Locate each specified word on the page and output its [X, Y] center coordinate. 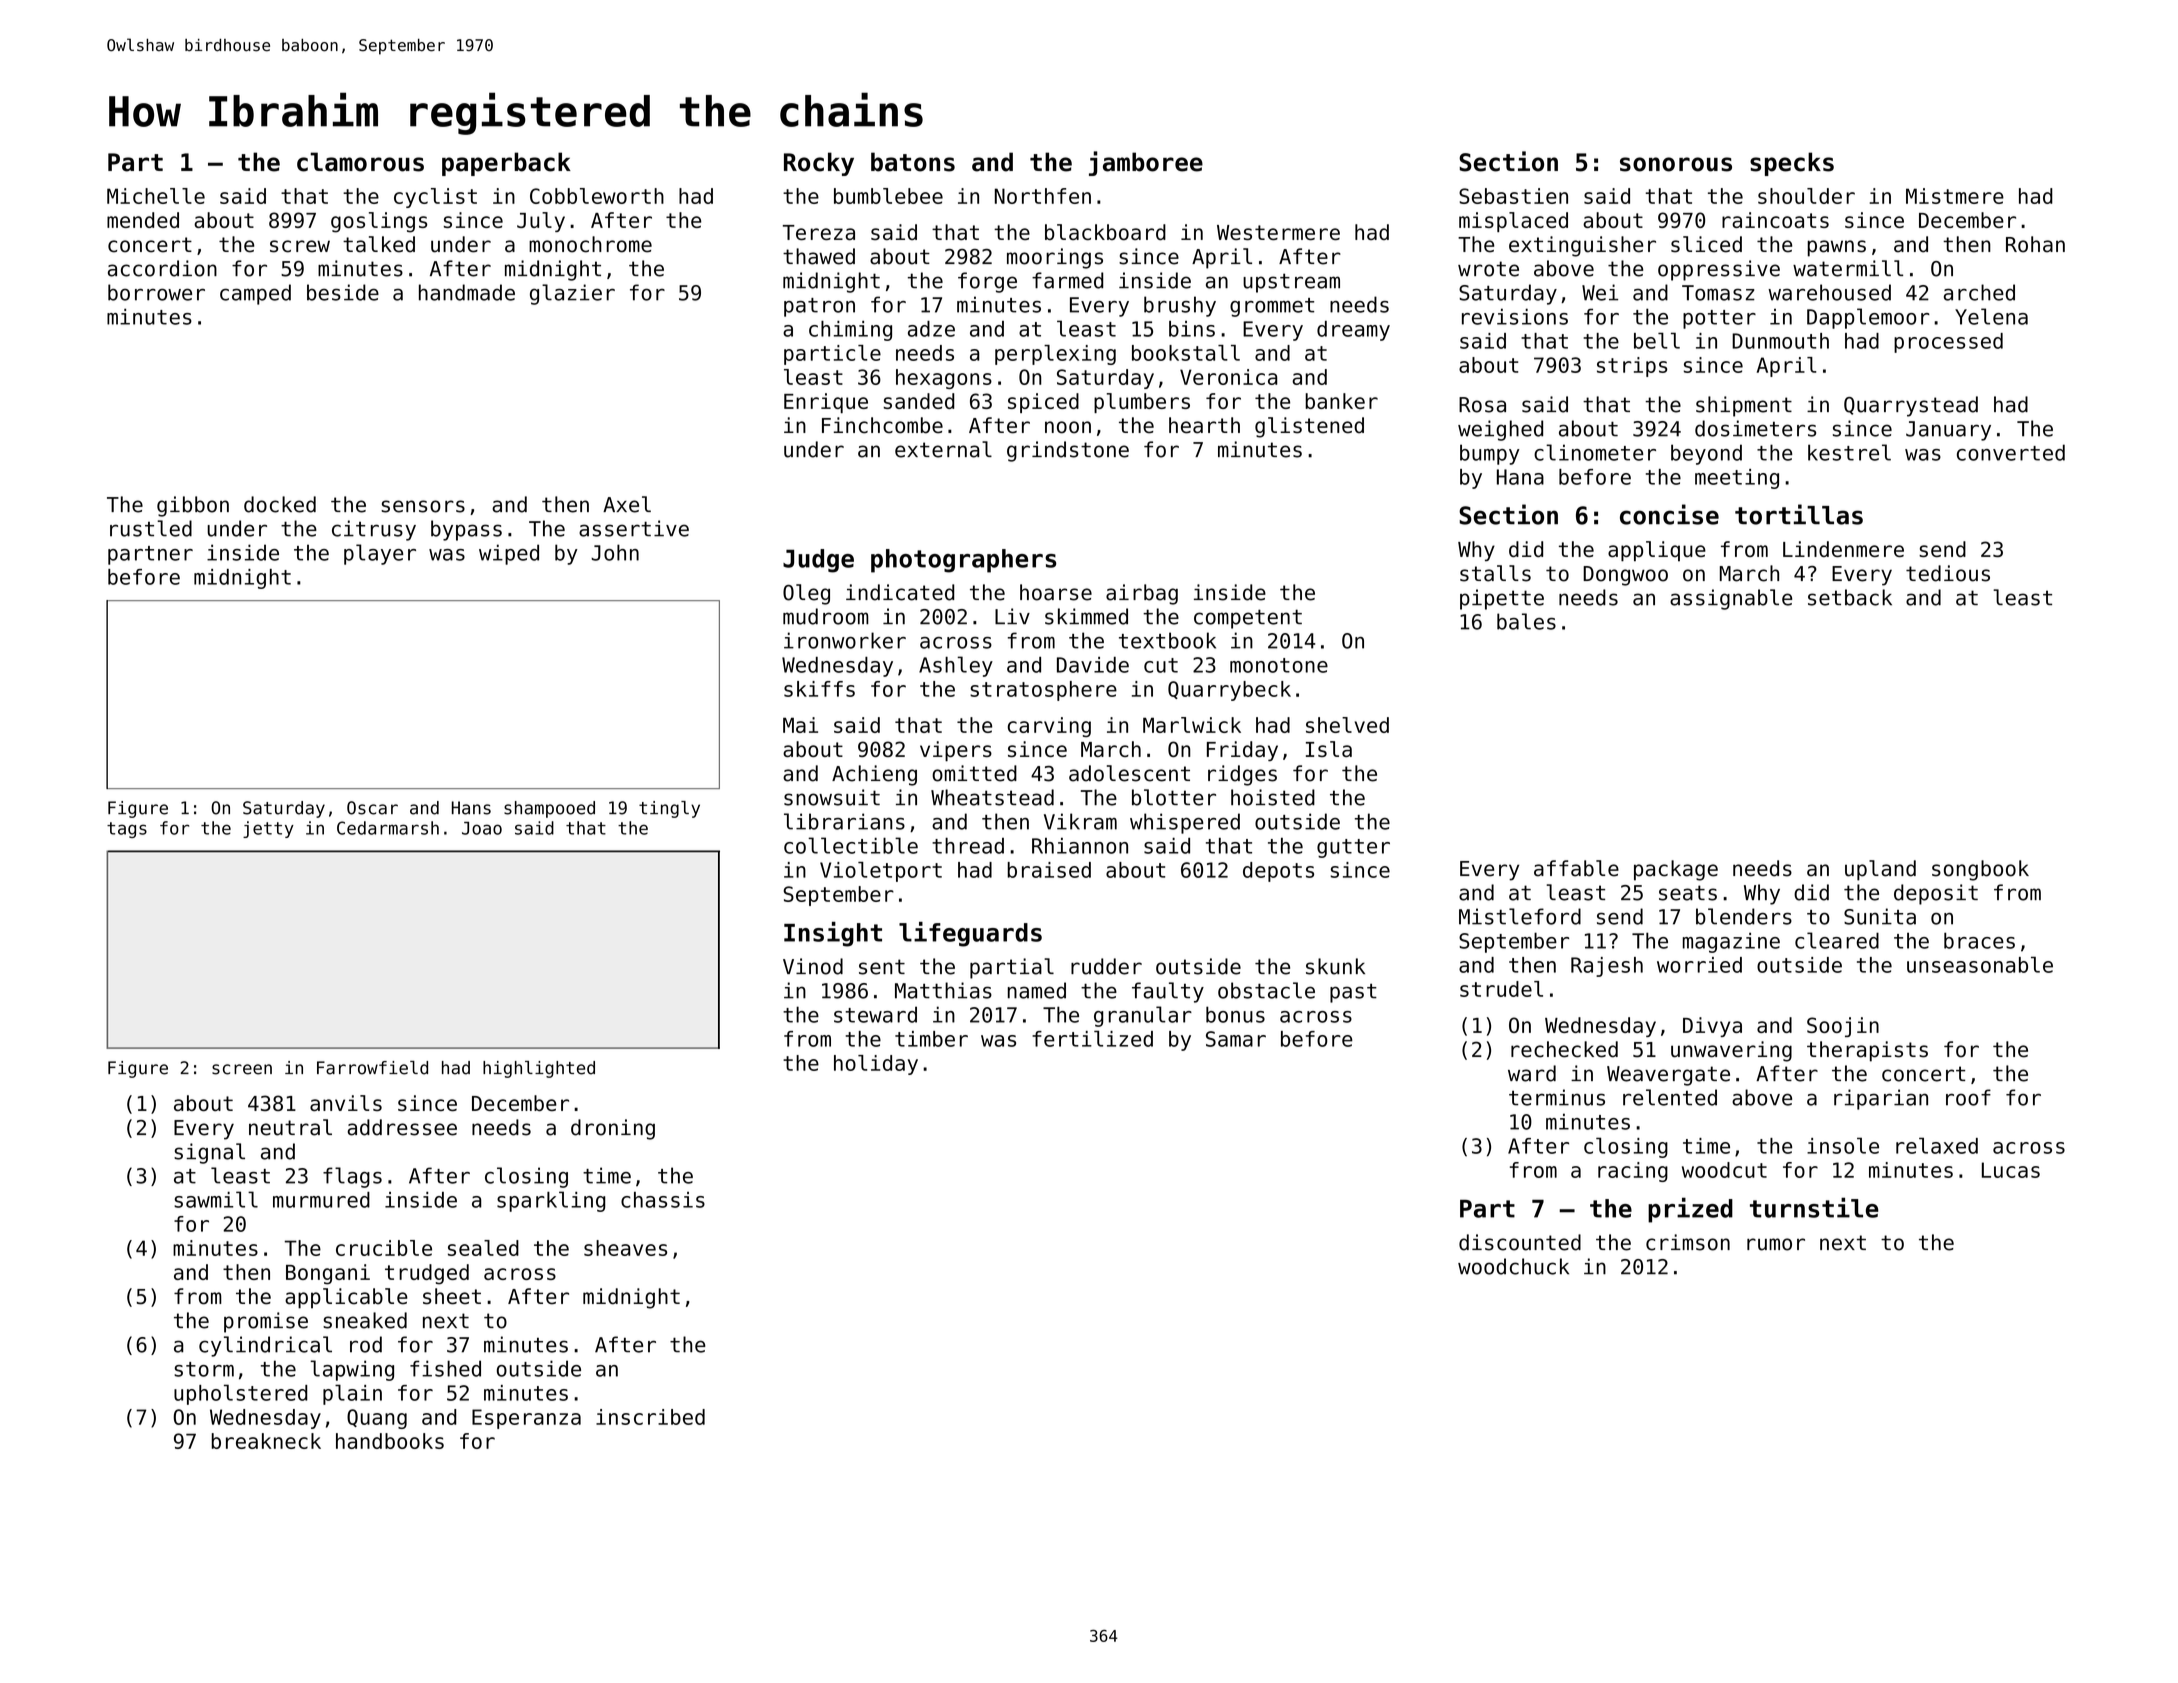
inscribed [650, 1417]
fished [445, 1368]
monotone [1279, 665]
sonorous [1676, 164]
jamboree [1146, 163]
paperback [506, 164]
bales [1526, 621]
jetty [268, 829]
